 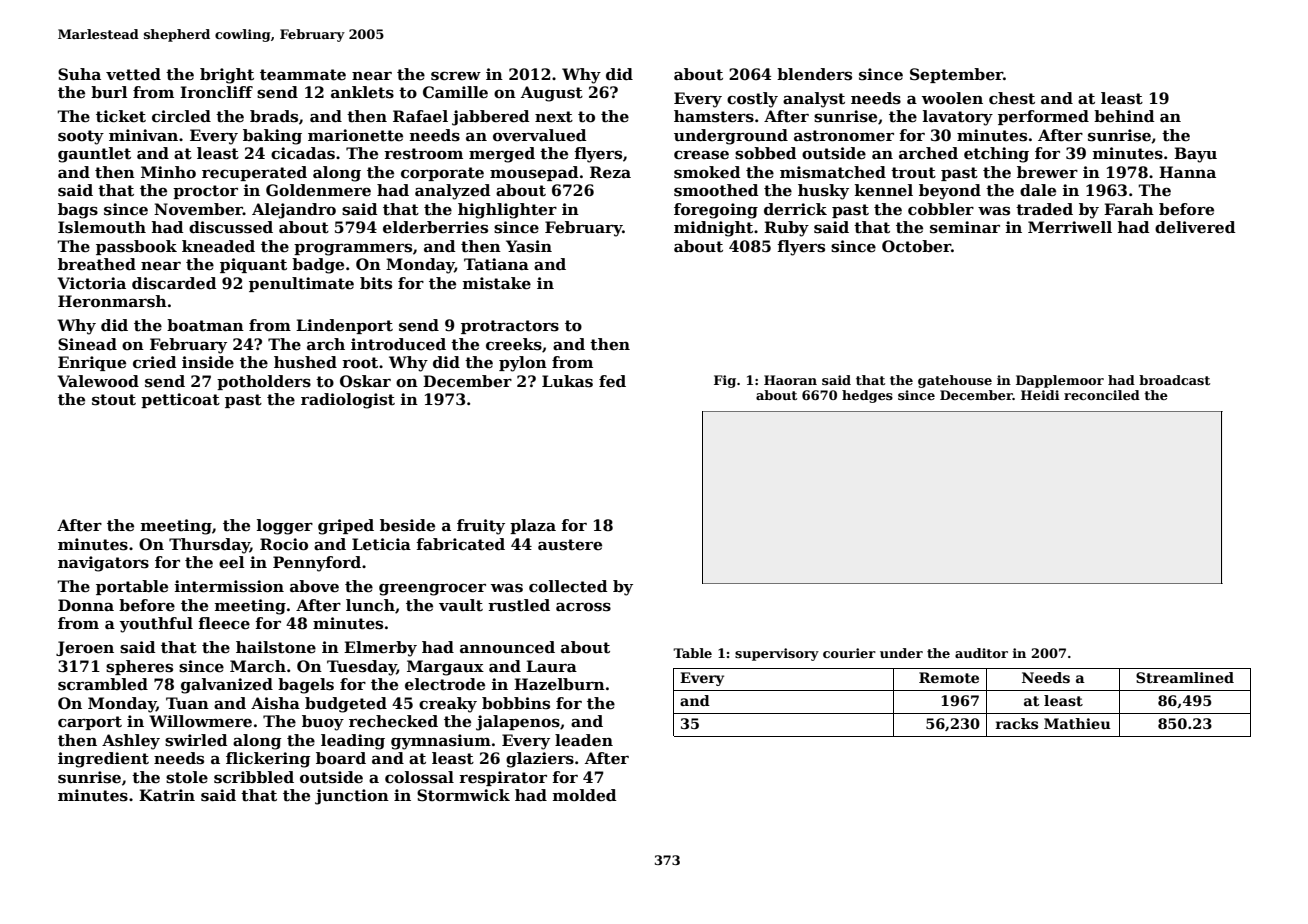 I want to click on supervisory, so click(x=777, y=654).
